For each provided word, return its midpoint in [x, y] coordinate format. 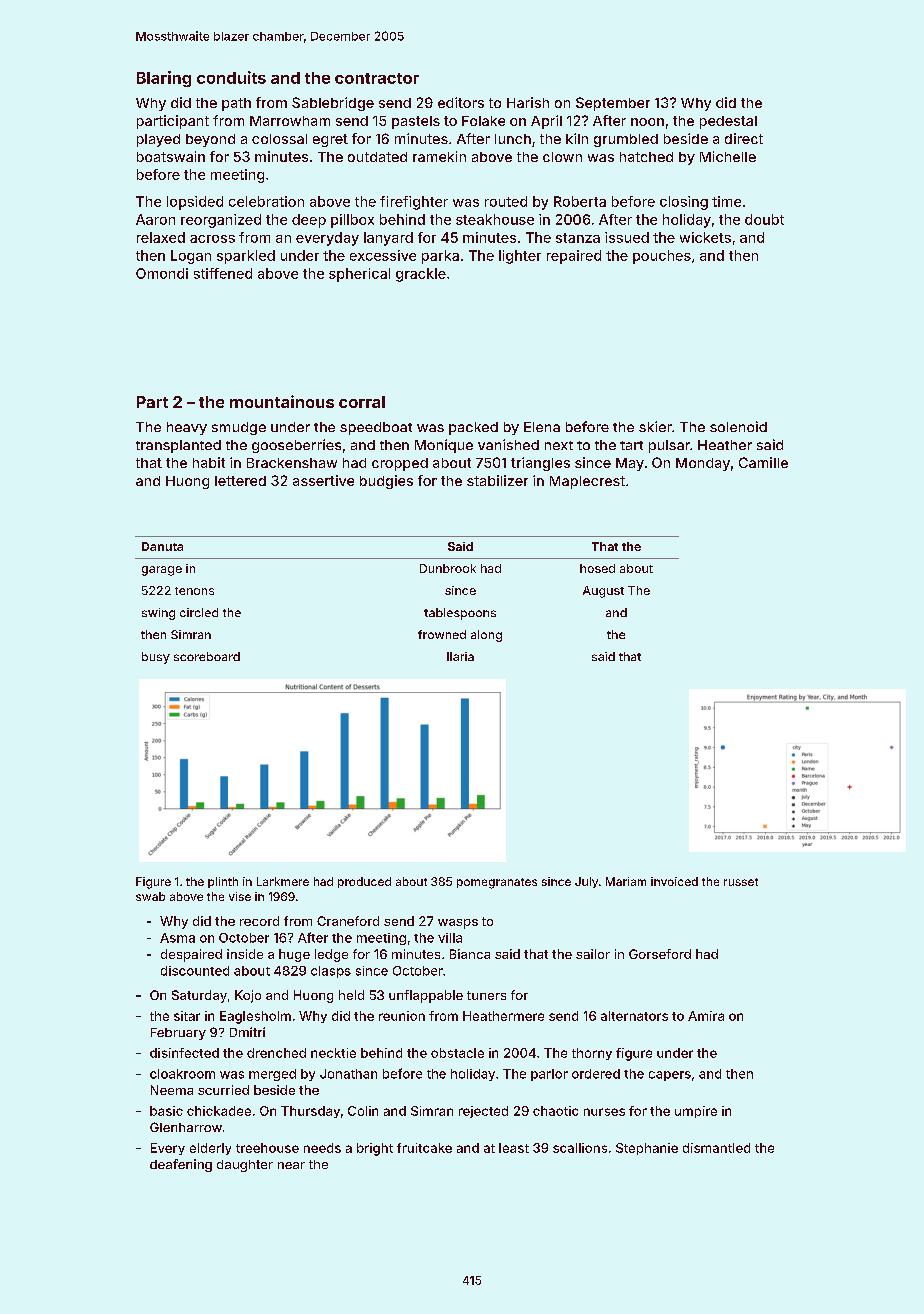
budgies [386, 482]
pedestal [728, 122]
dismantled [716, 1148]
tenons [194, 591]
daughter [245, 1166]
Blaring [164, 79]
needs [322, 1148]
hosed [597, 568]
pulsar [669, 446]
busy [156, 658]
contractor [377, 78]
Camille [763, 462]
